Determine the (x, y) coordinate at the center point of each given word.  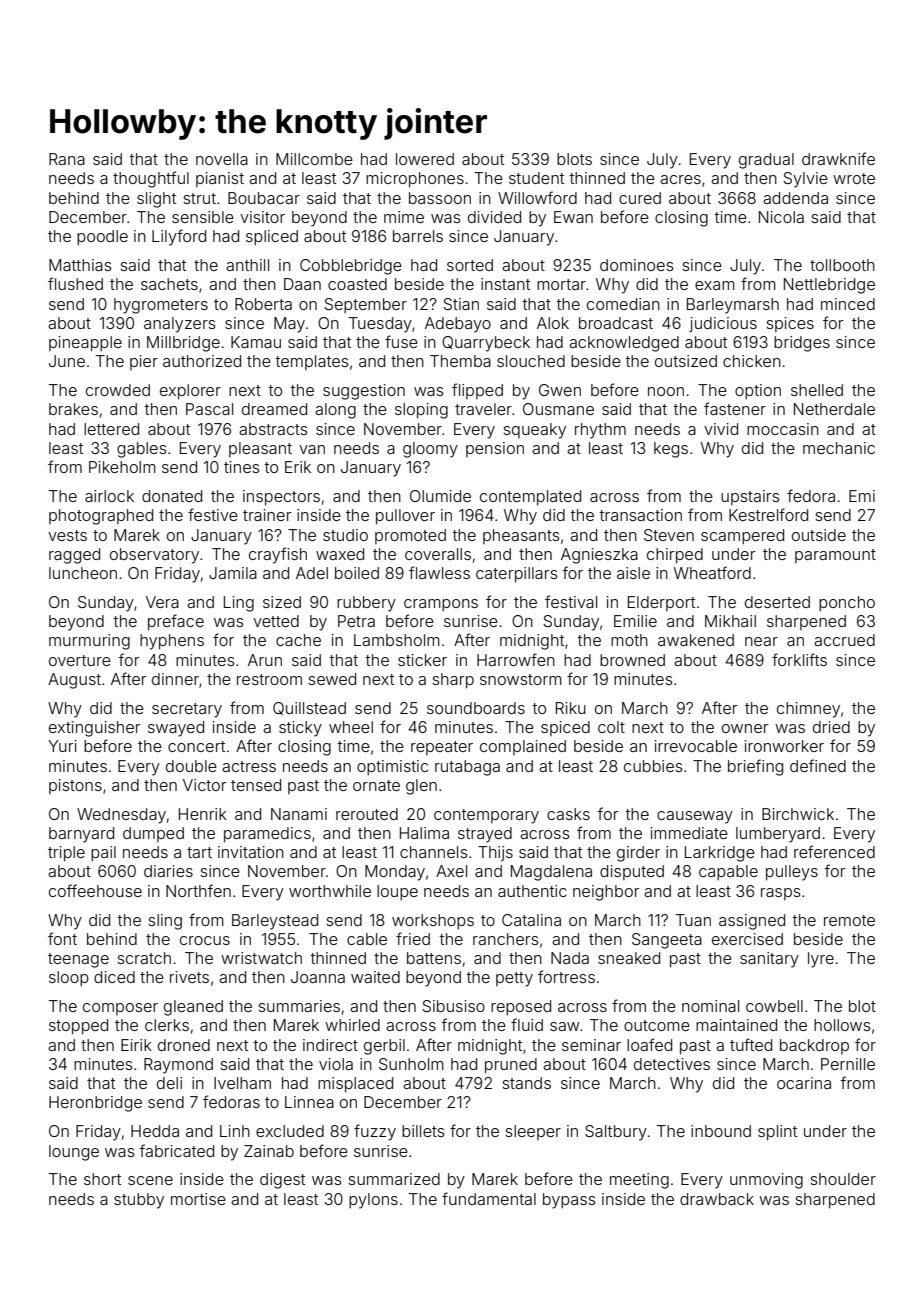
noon (666, 391)
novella (222, 159)
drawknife (838, 158)
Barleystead (275, 922)
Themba (460, 361)
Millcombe (314, 159)
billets (423, 1131)
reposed (521, 1008)
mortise (198, 1199)
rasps (781, 894)
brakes (73, 409)
